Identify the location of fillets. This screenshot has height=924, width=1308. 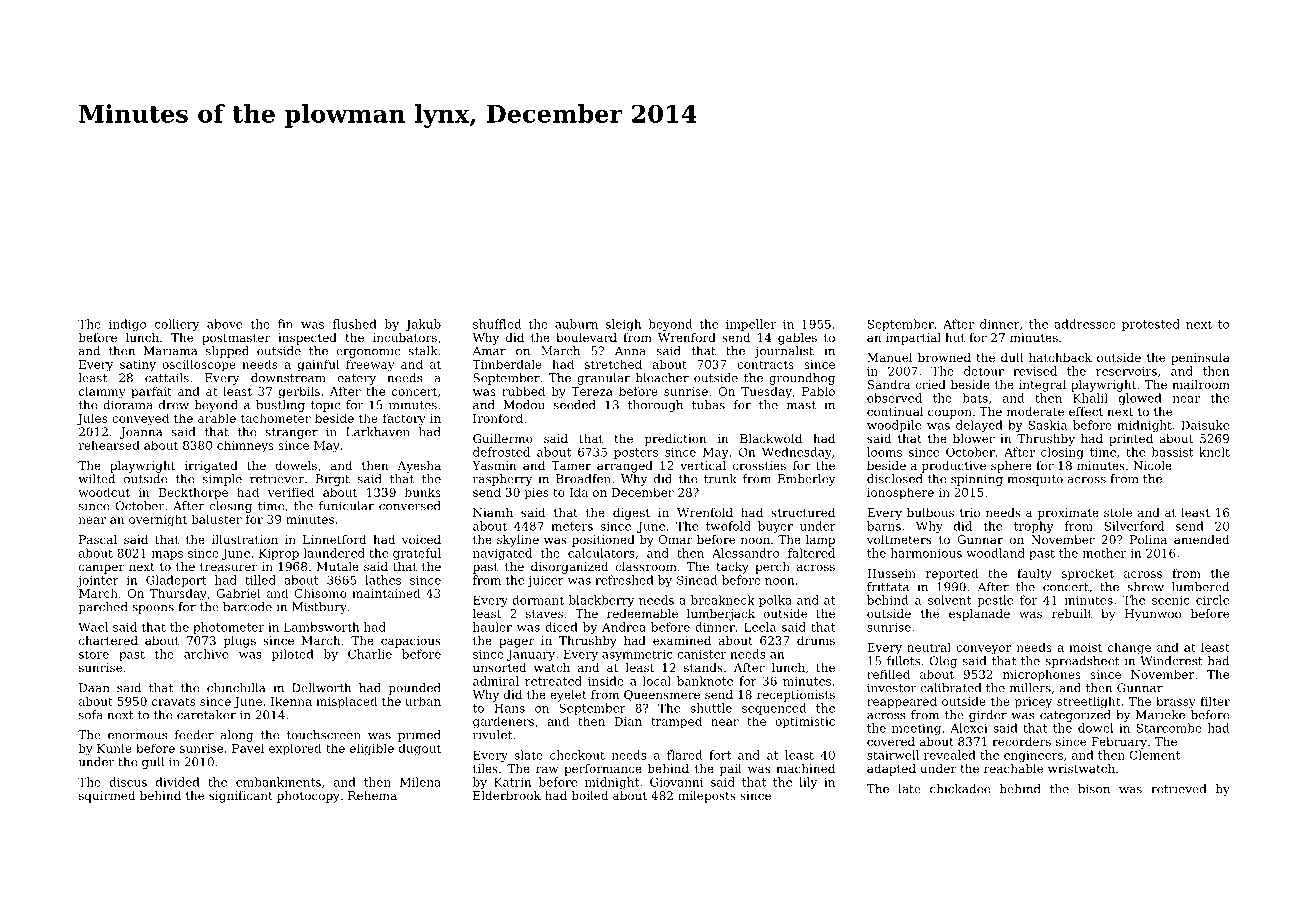
(903, 661).
